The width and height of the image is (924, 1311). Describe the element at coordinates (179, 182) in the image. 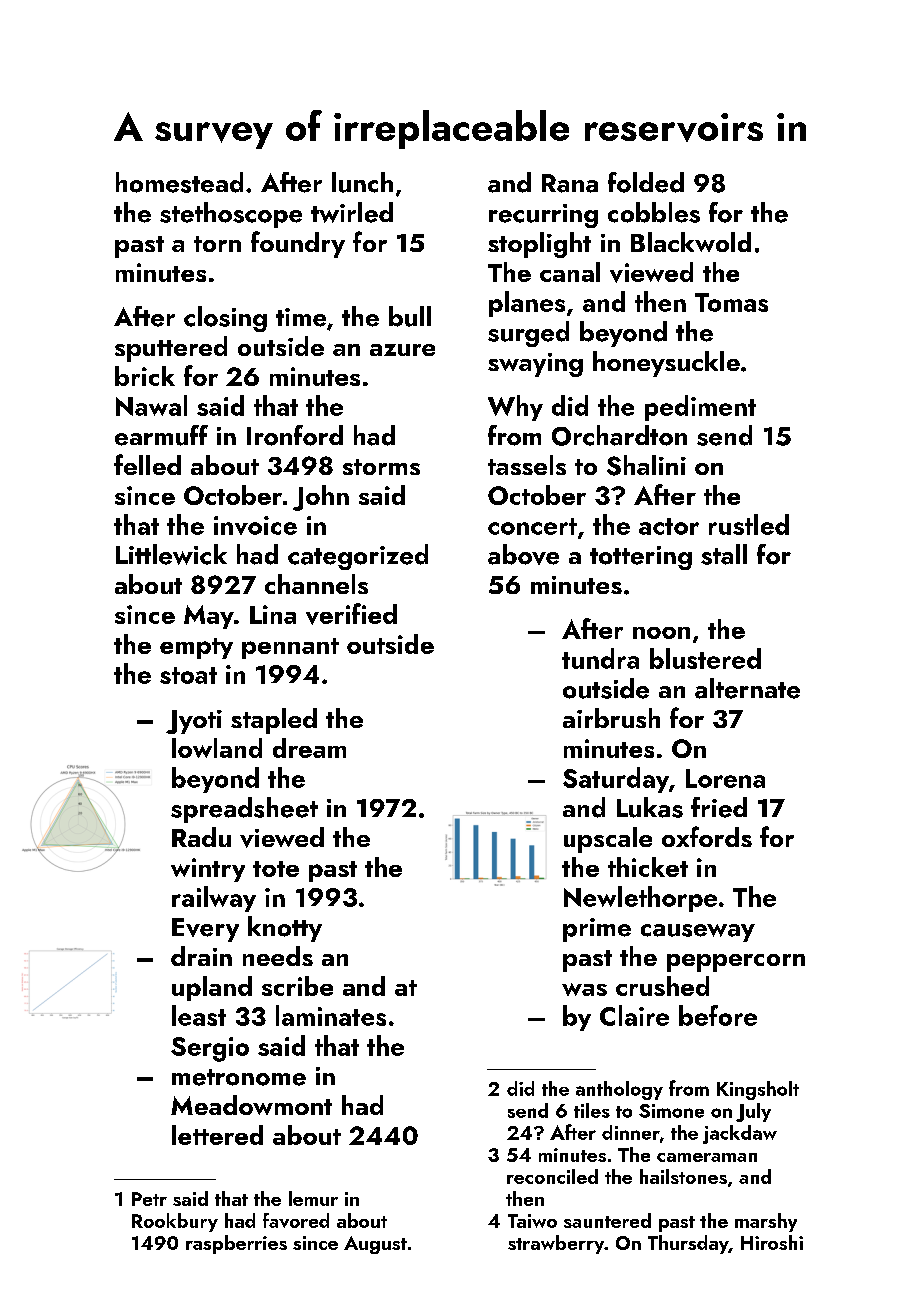

I see `homestead` at that location.
